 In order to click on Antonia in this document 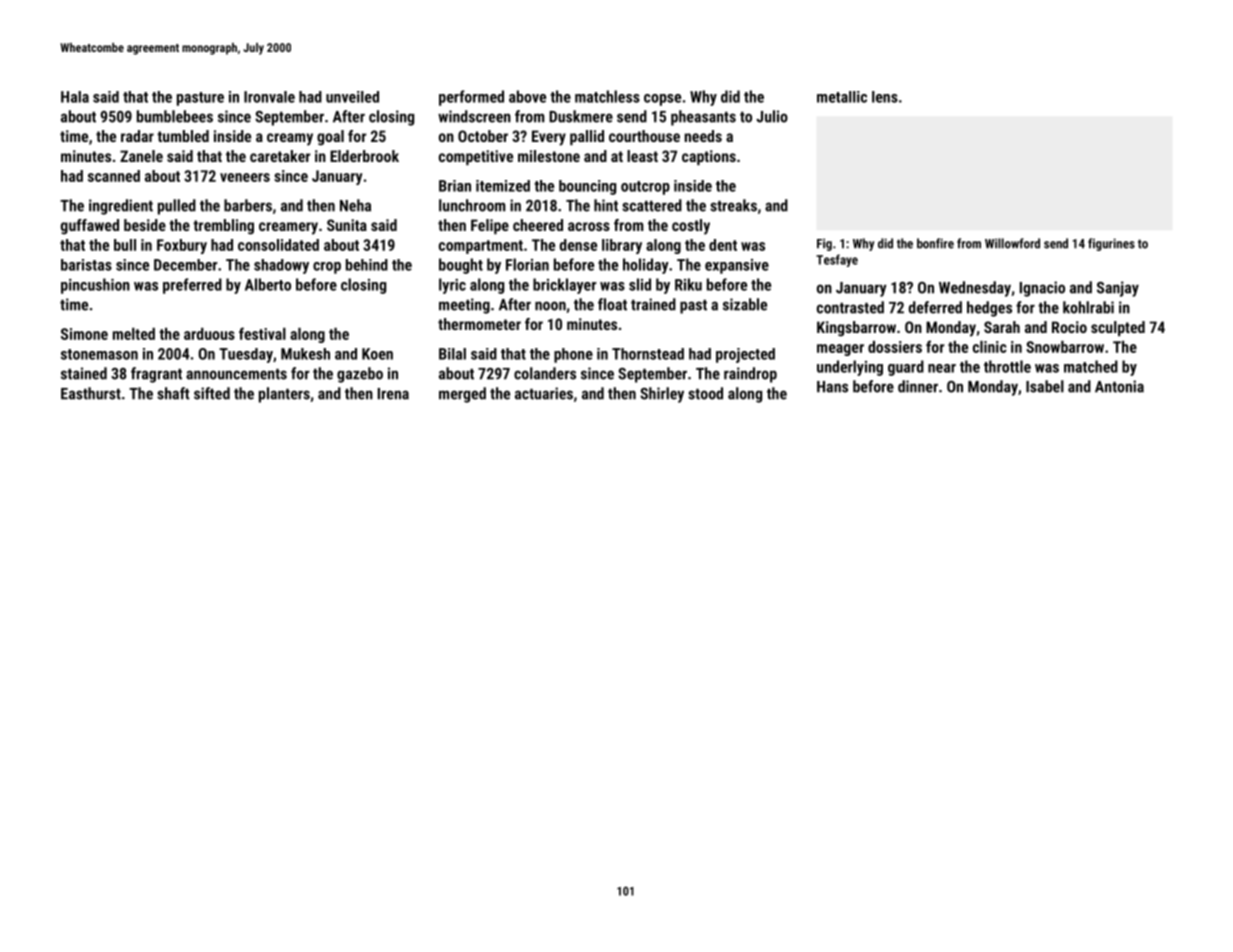, I will do `click(1119, 386)`.
